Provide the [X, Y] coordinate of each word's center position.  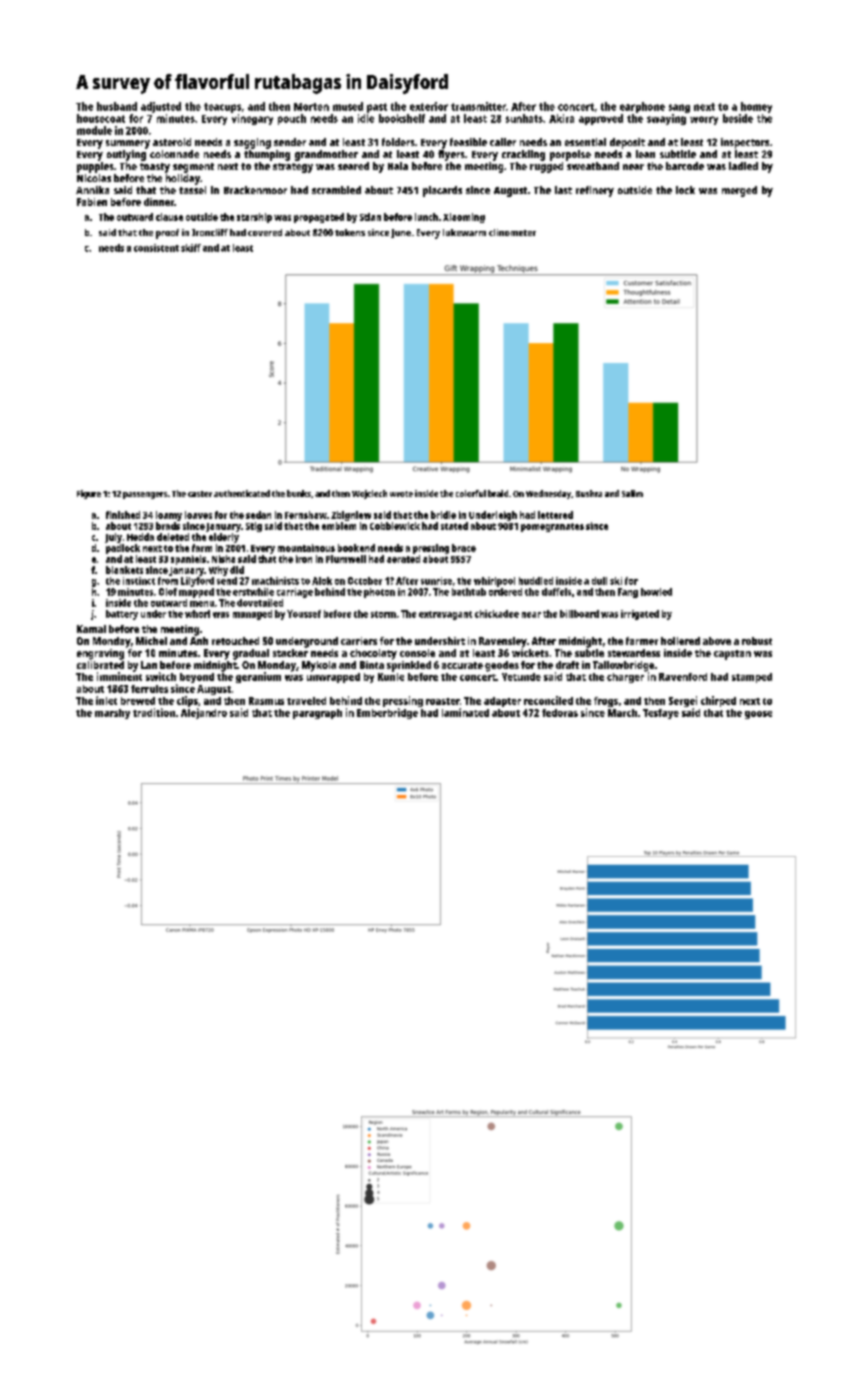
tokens [350, 232]
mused [348, 106]
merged [739, 191]
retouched [235, 641]
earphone [642, 107]
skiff [191, 248]
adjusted [161, 107]
